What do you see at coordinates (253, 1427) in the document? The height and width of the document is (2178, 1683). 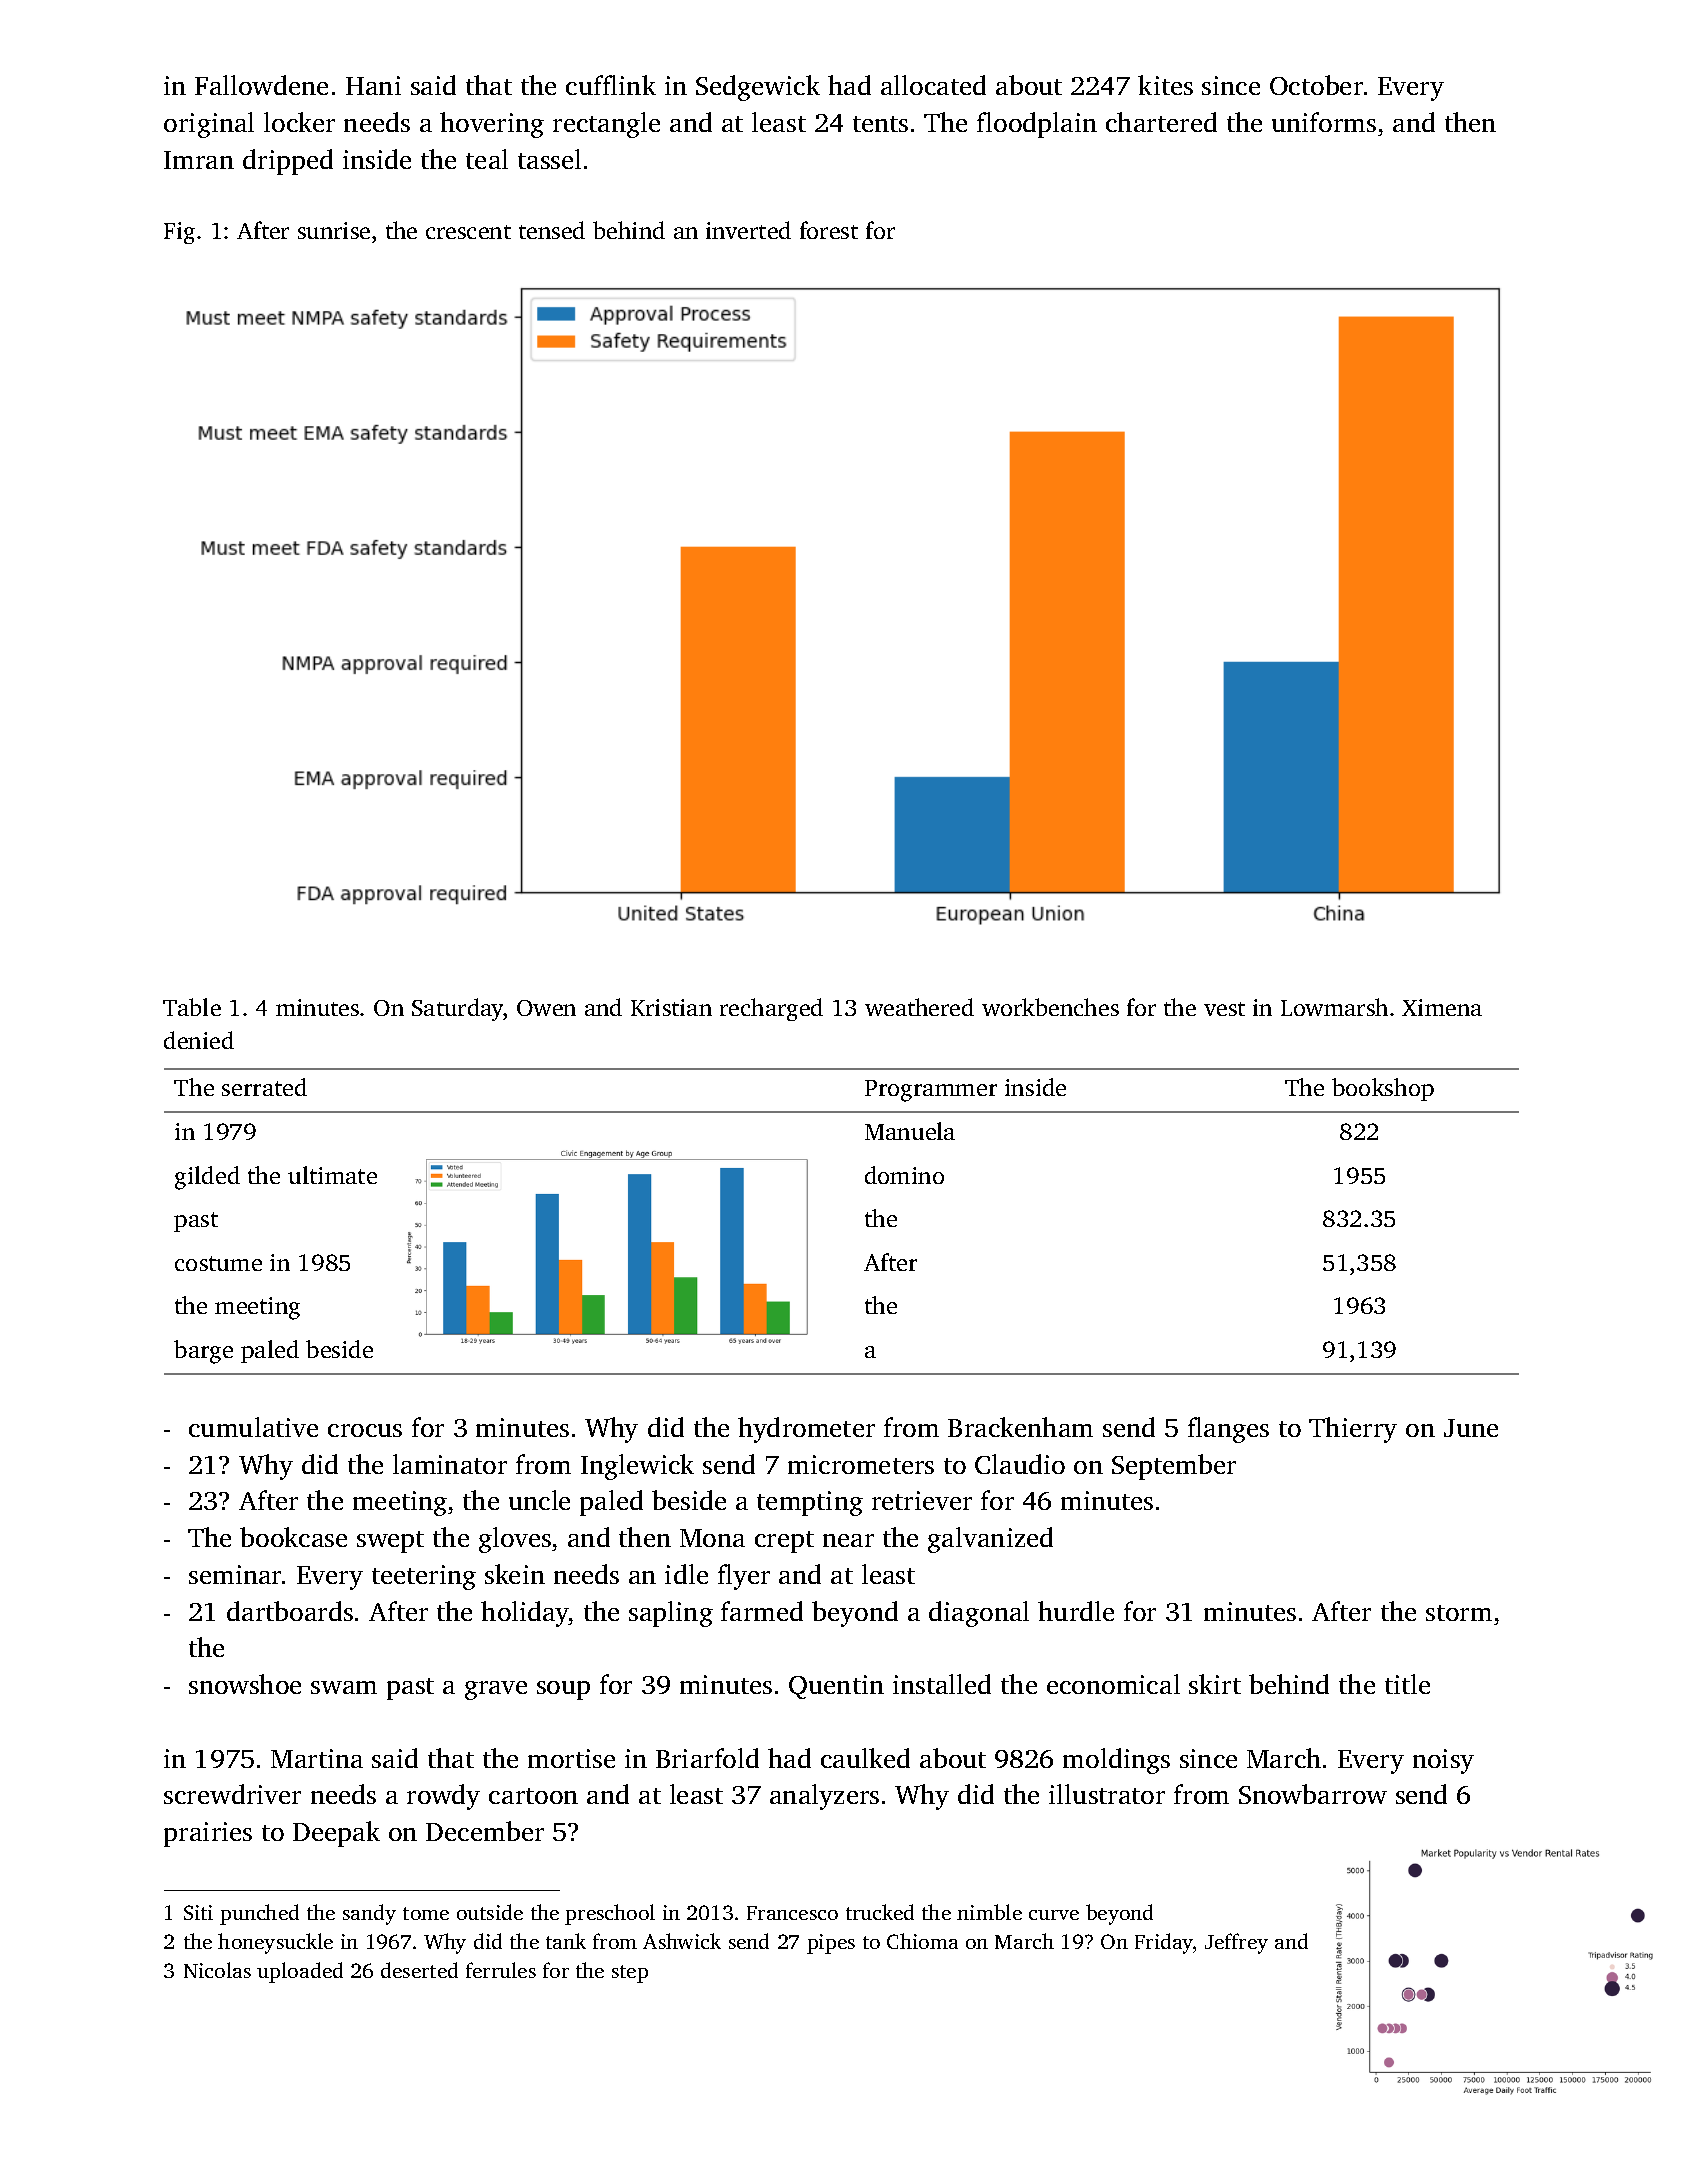 I see `cumulative` at bounding box center [253, 1427].
